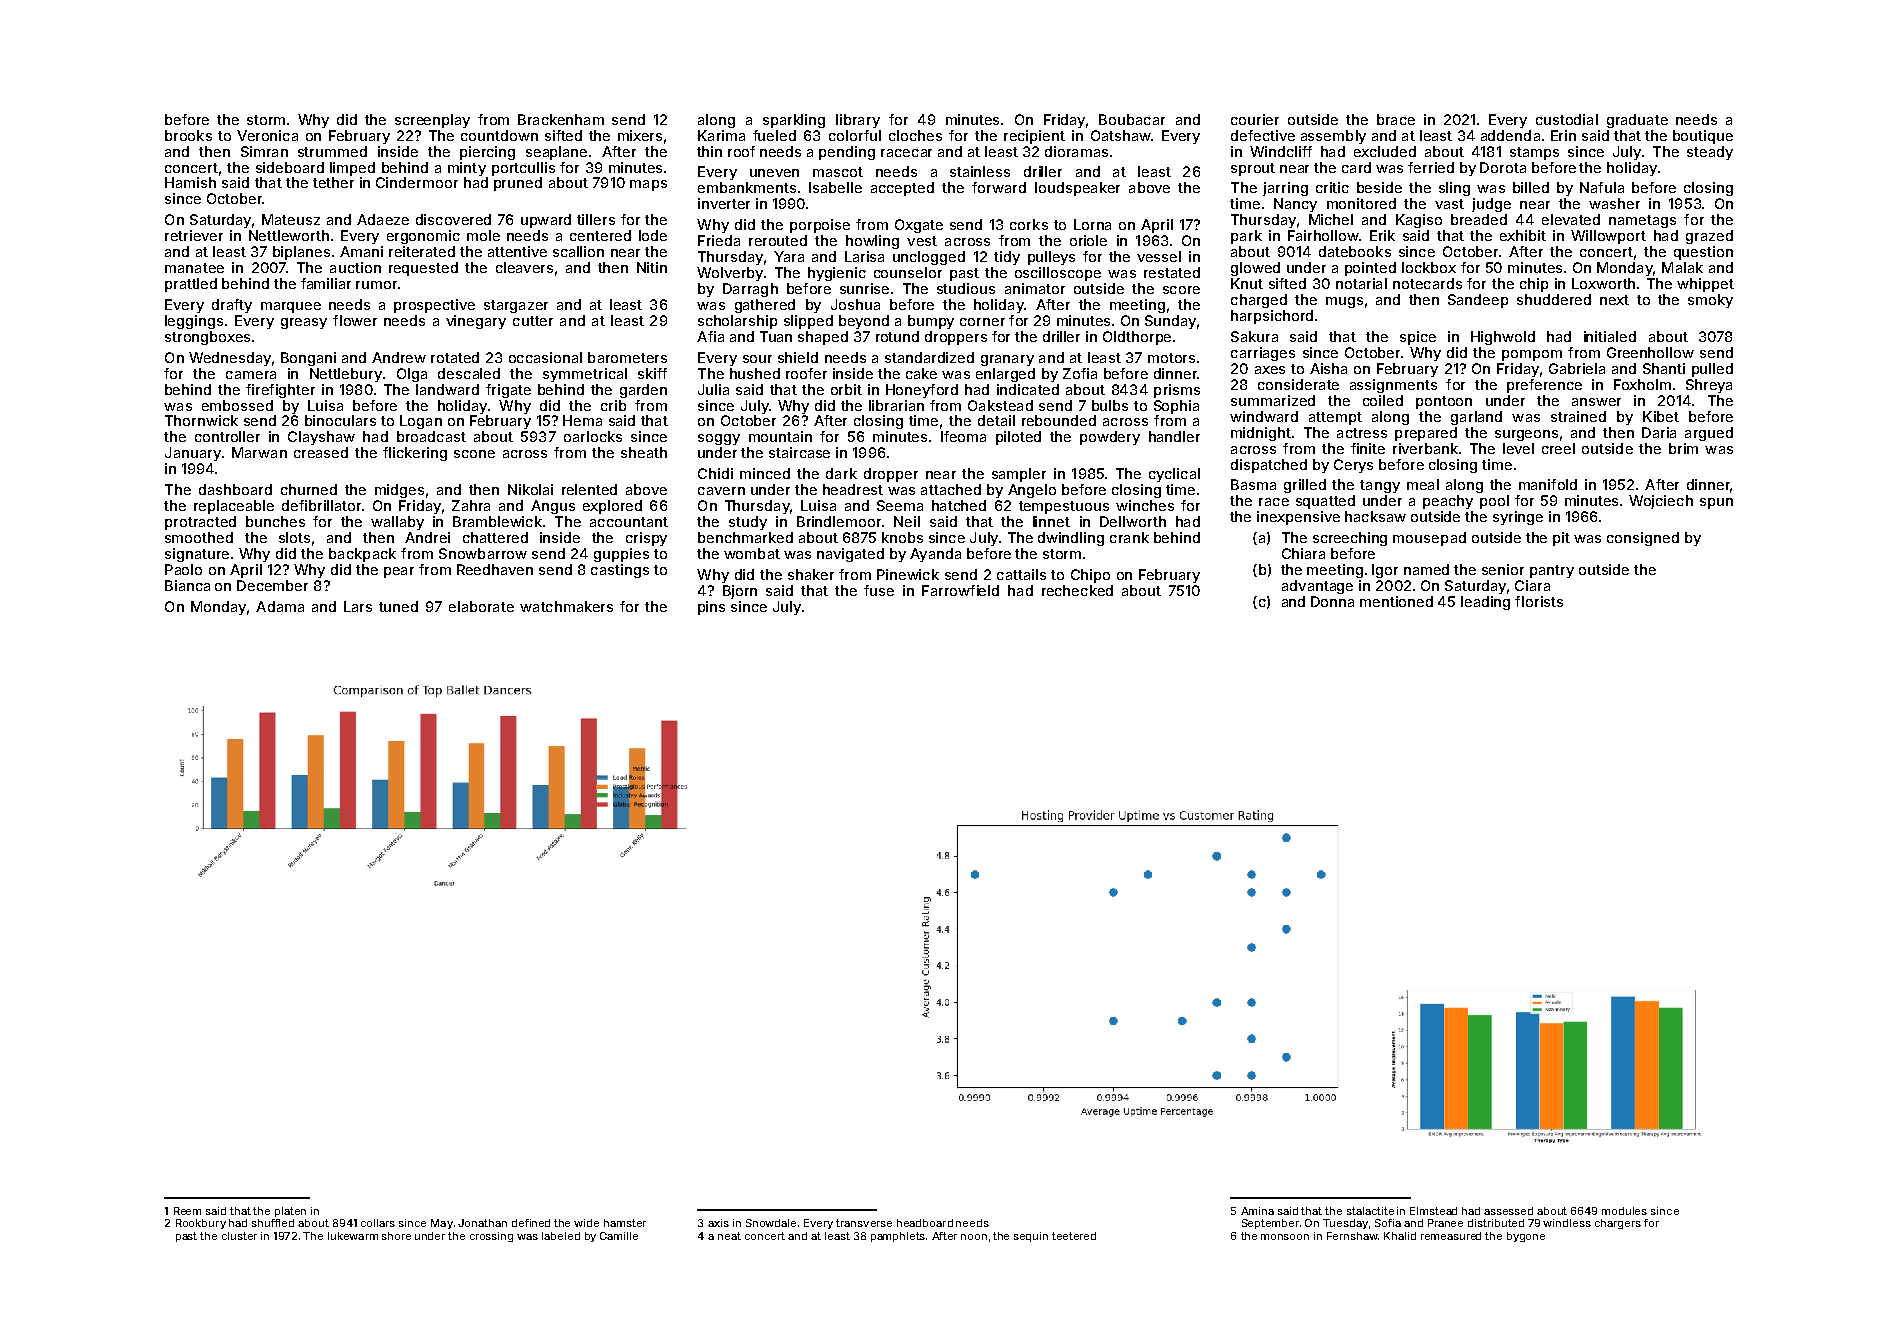 The image size is (1898, 1342). What do you see at coordinates (290, 1212) in the document?
I see `platen` at bounding box center [290, 1212].
